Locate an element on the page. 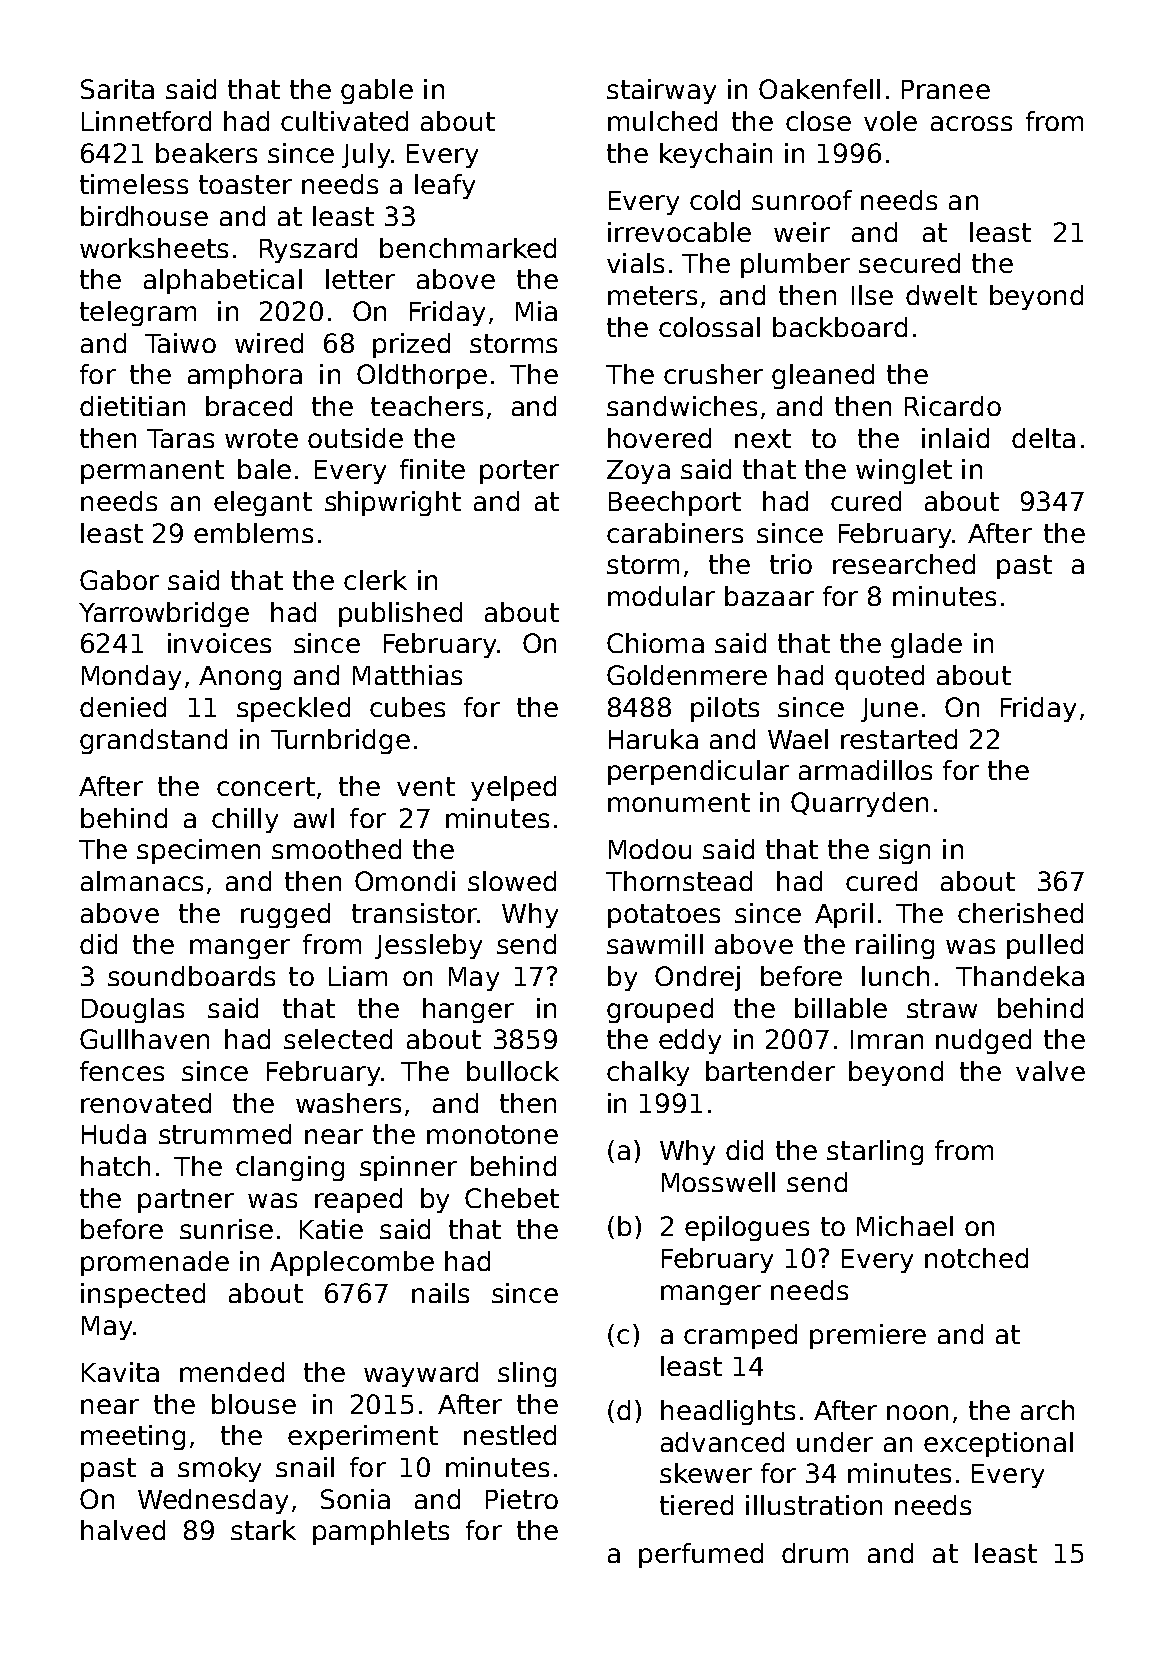 Image resolution: width=1165 pixels, height=1654 pixels. halved is located at coordinates (123, 1530).
